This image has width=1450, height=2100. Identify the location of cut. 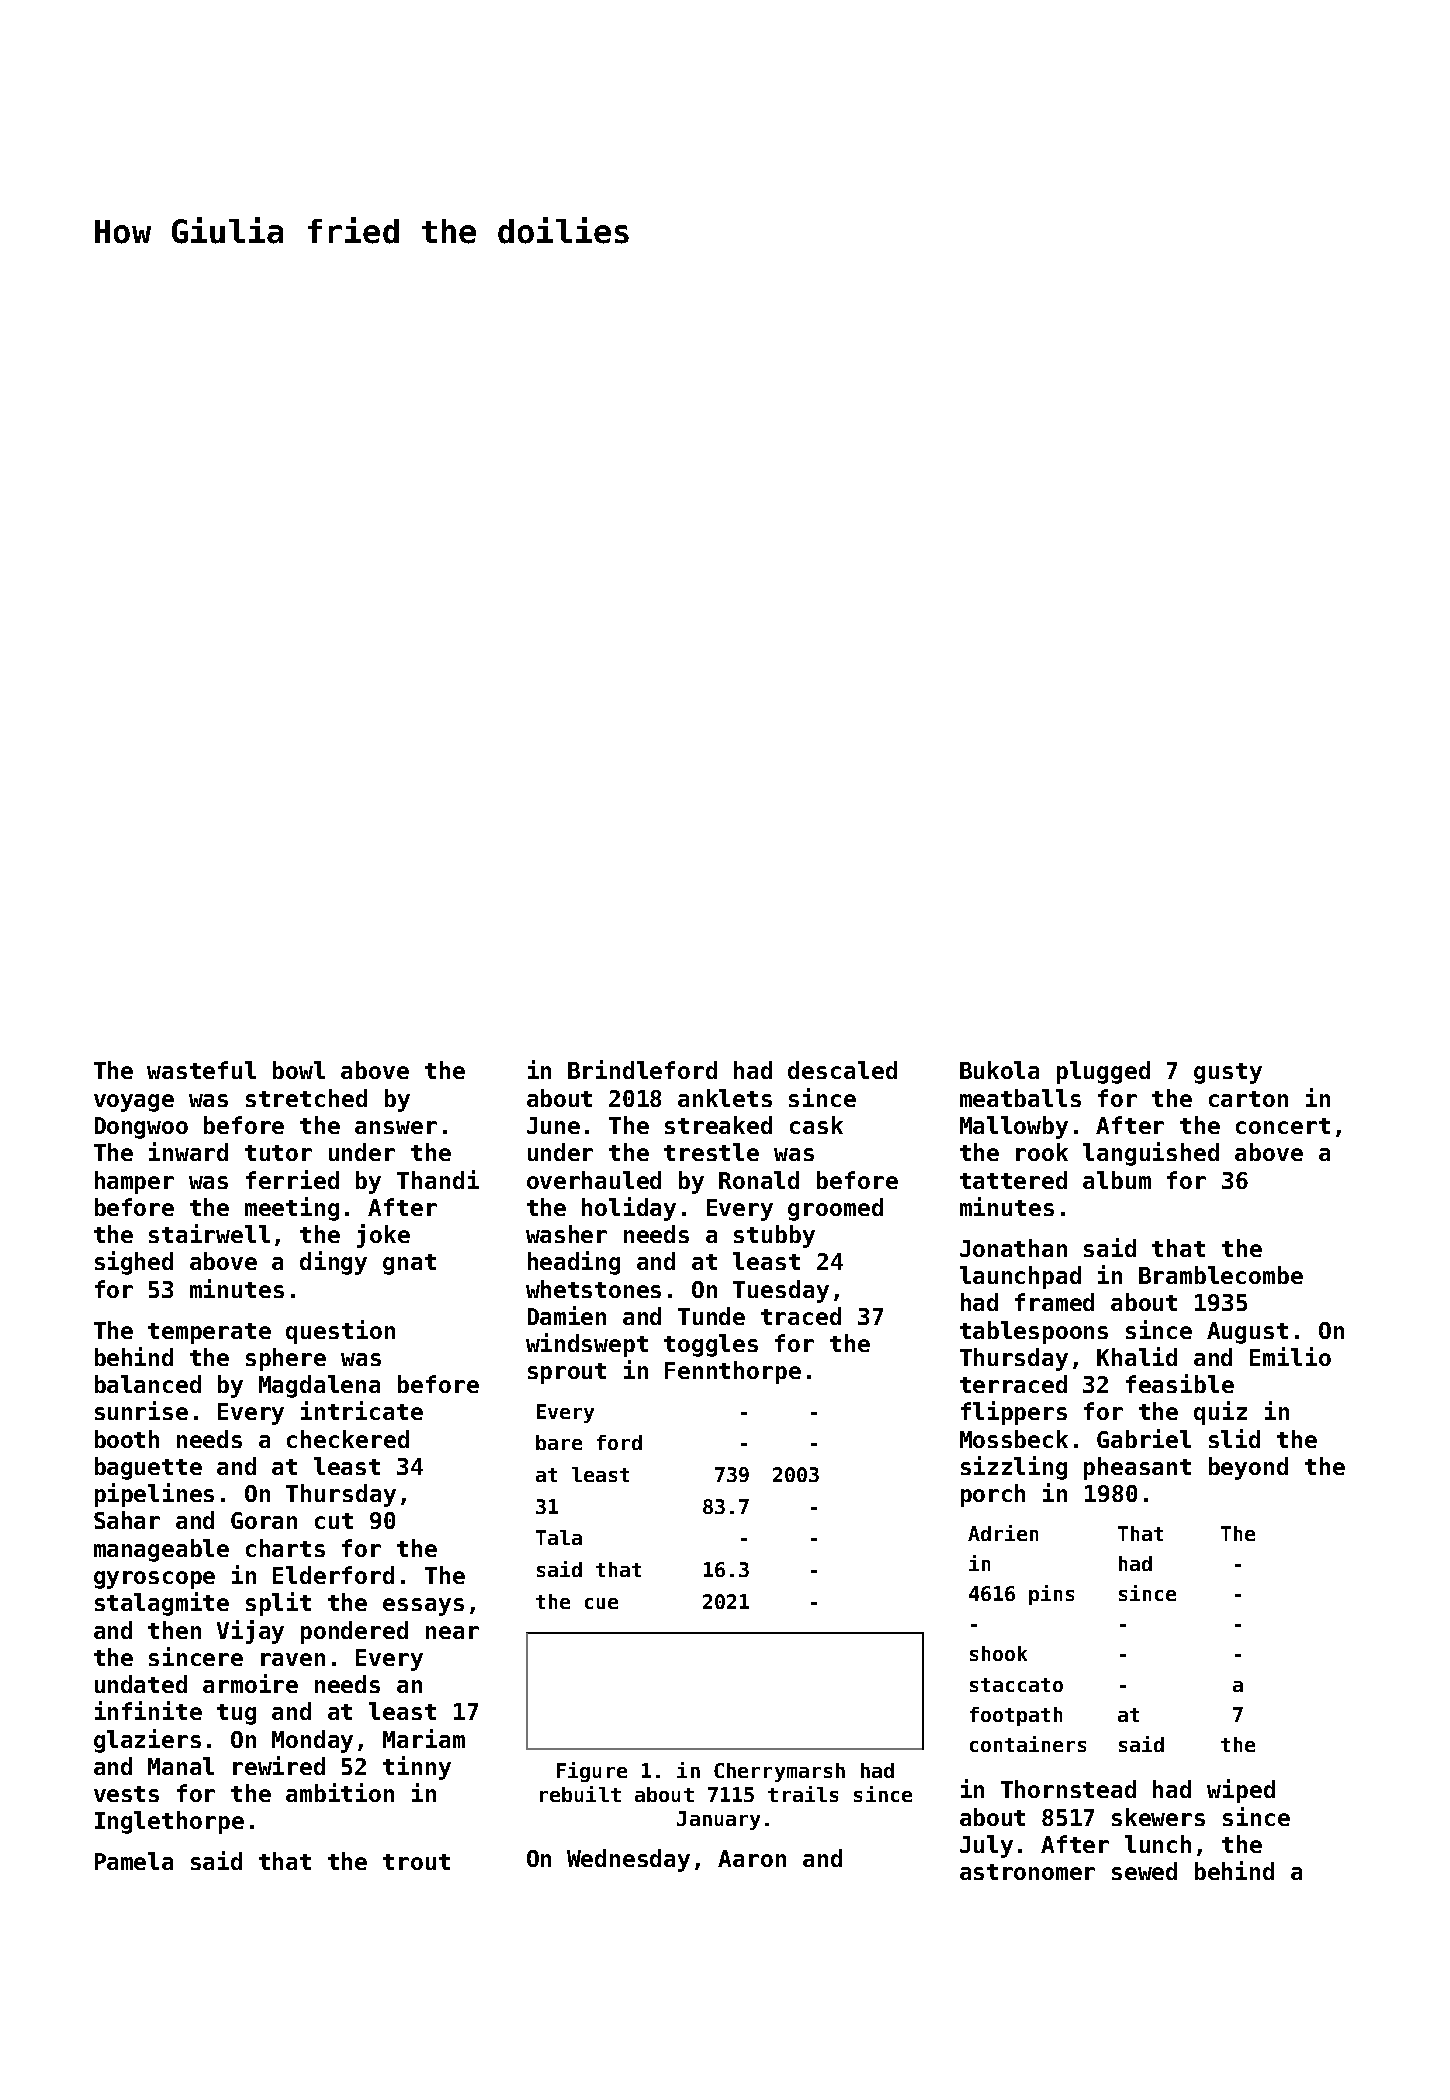
(334, 1521).
